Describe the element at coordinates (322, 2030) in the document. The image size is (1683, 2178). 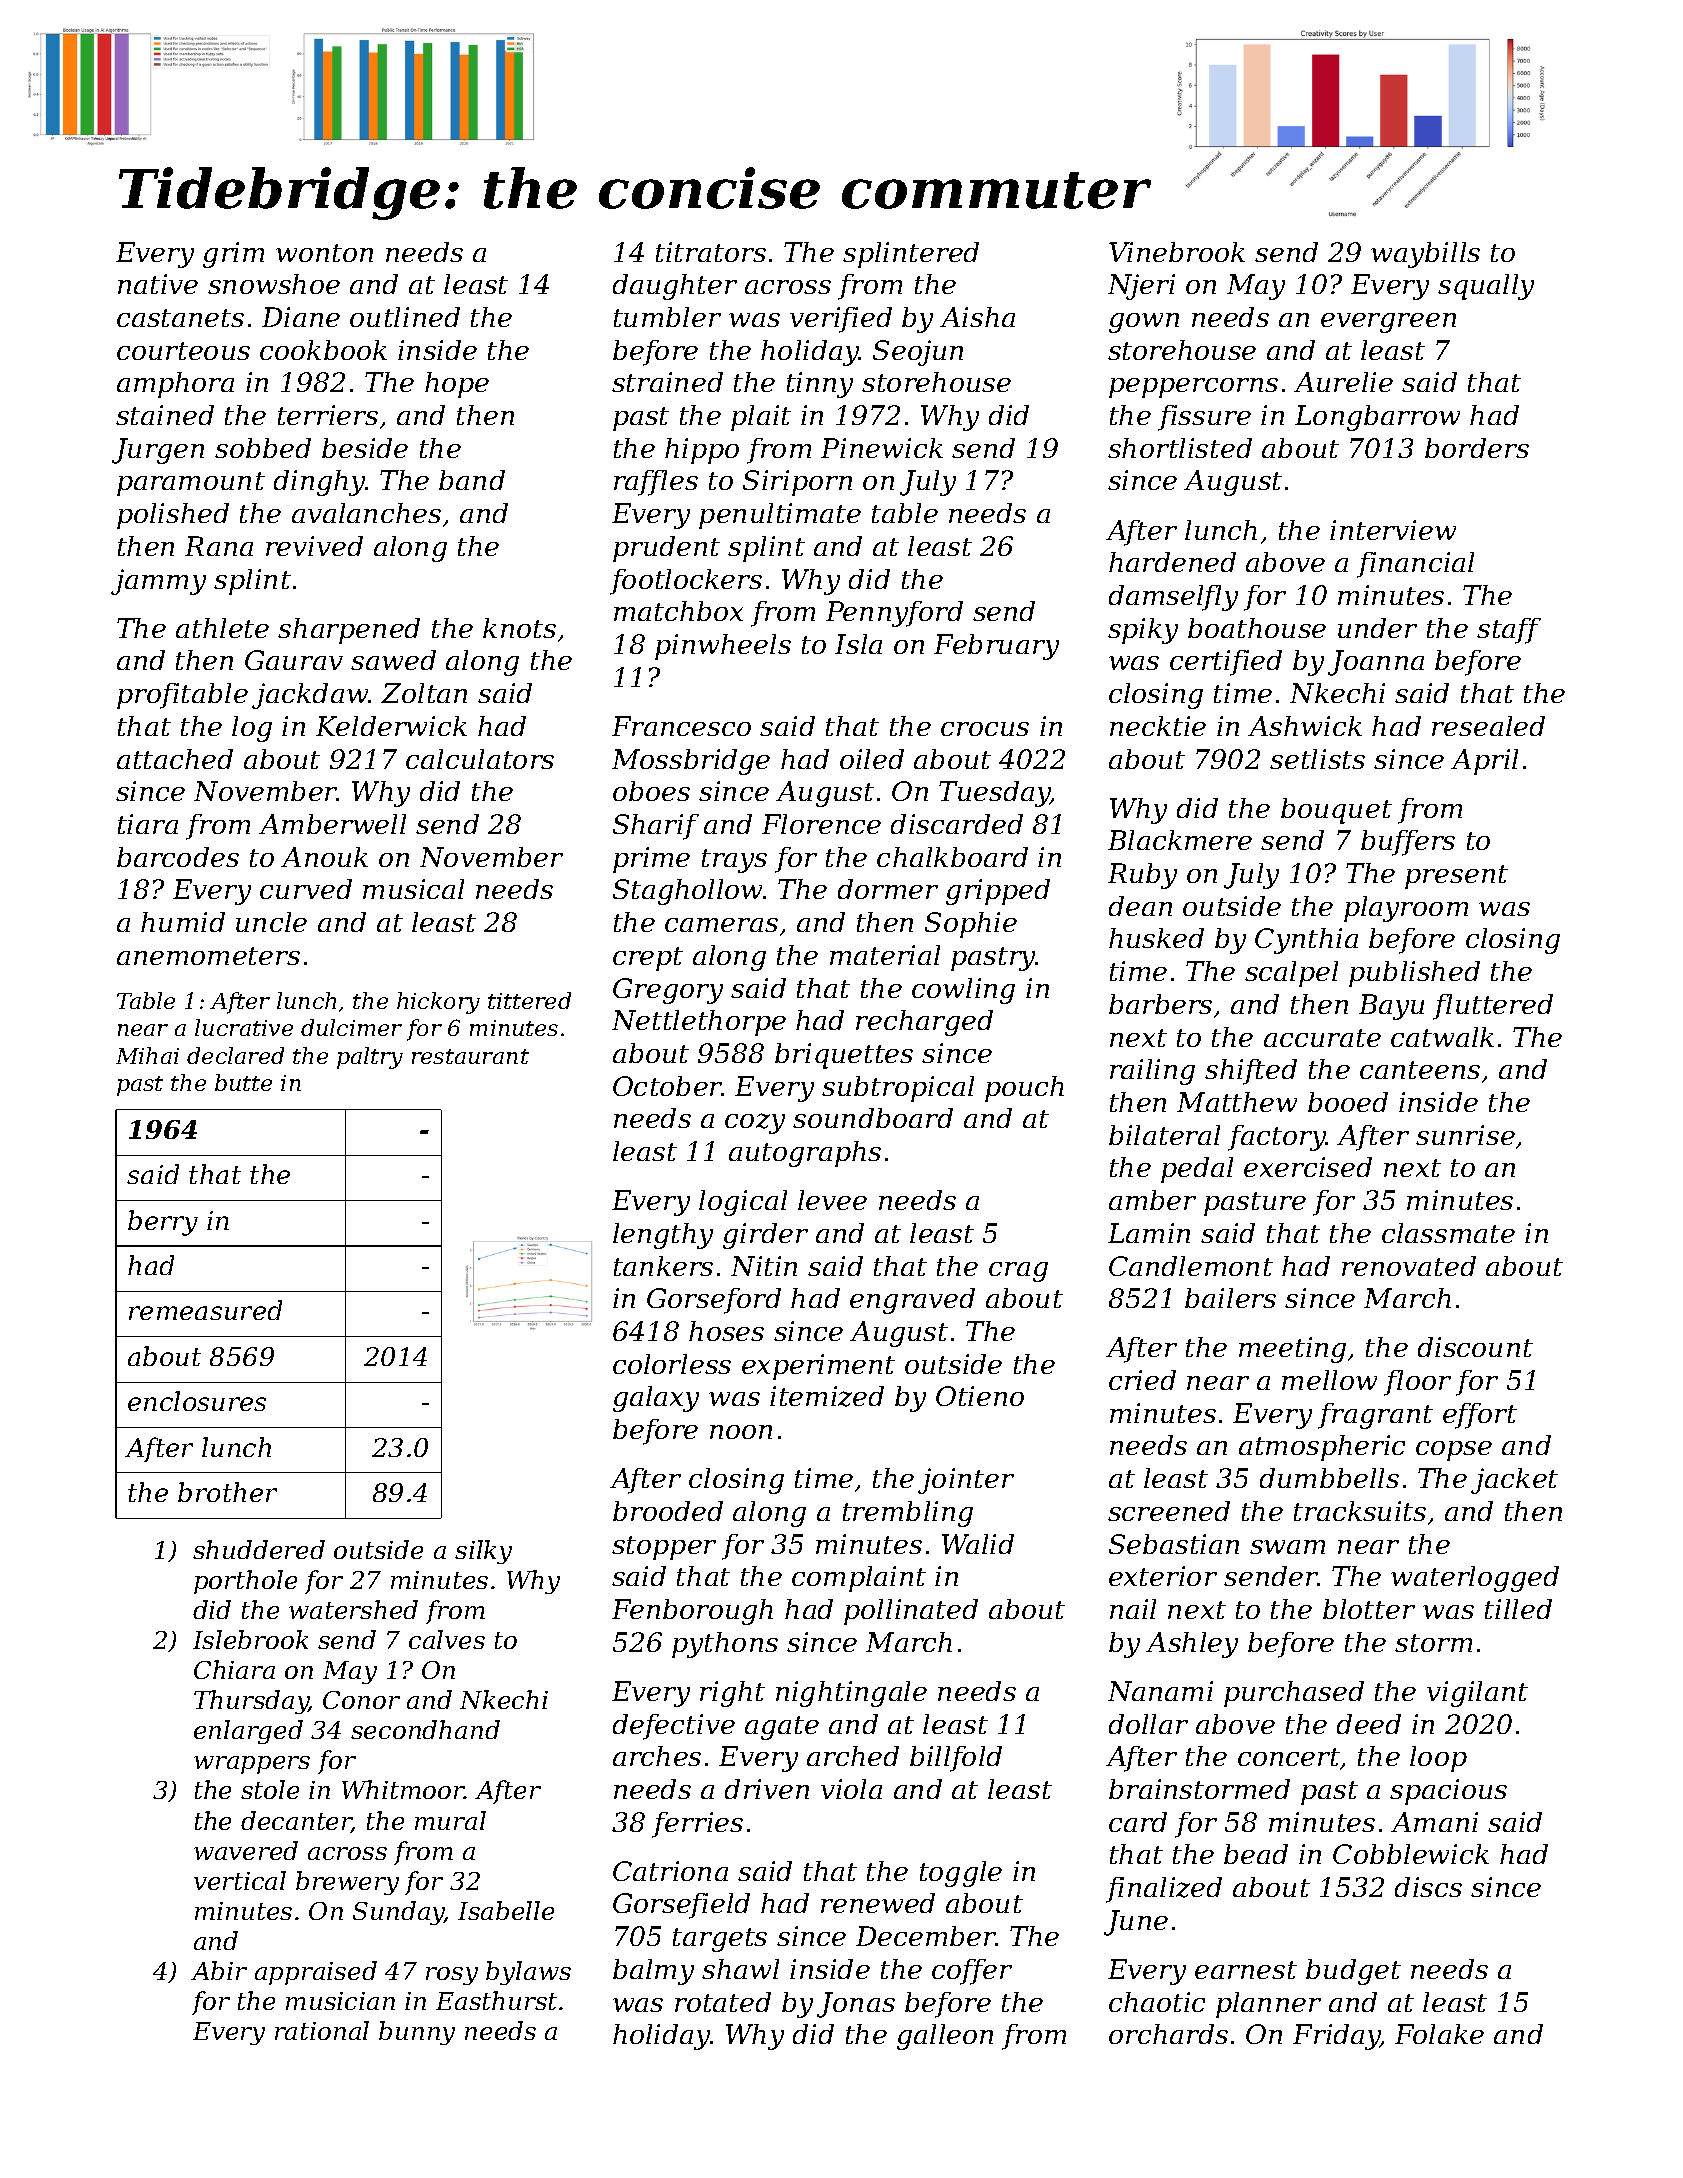
I see `rational` at that location.
